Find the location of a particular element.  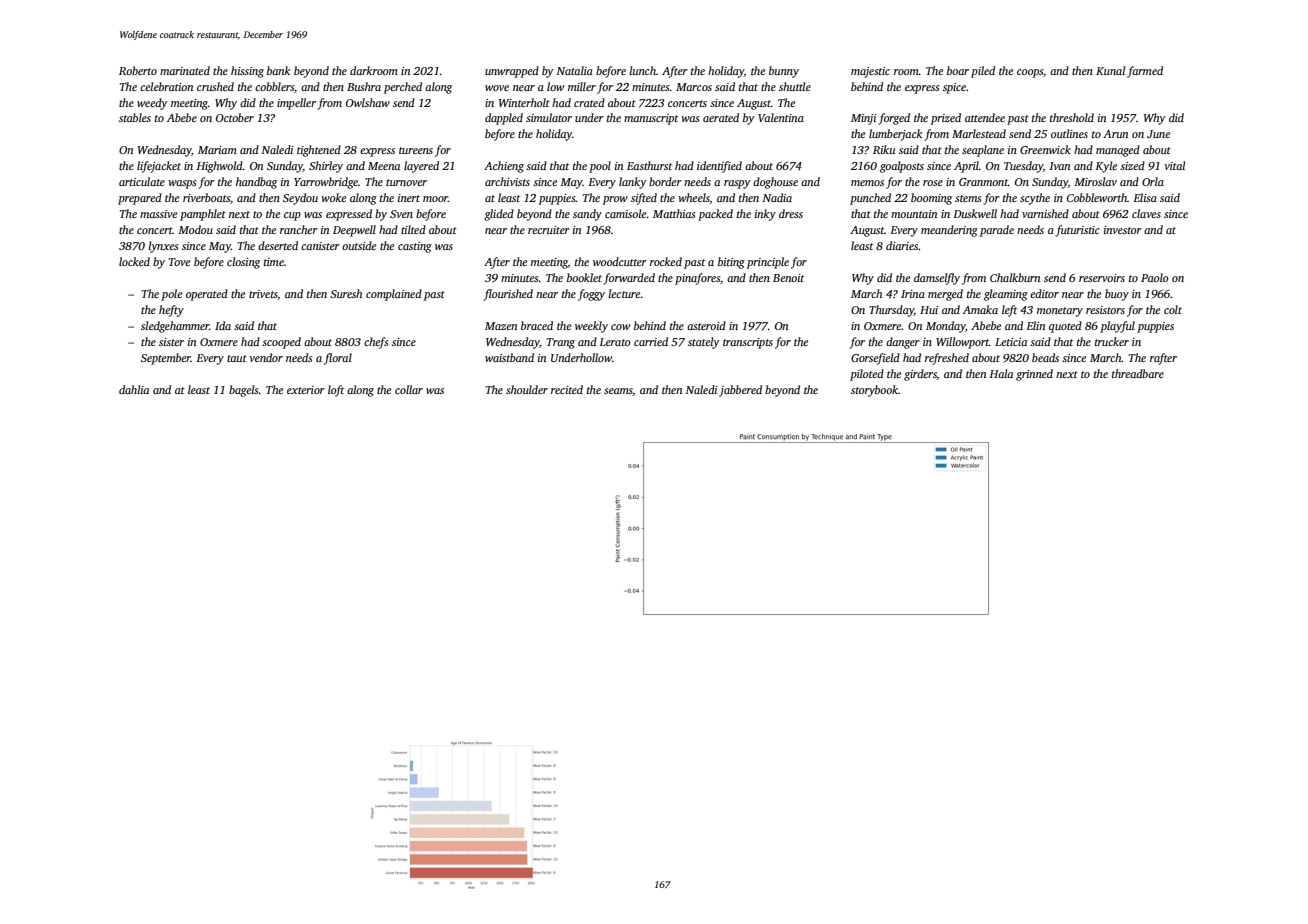

woke is located at coordinates (333, 197).
